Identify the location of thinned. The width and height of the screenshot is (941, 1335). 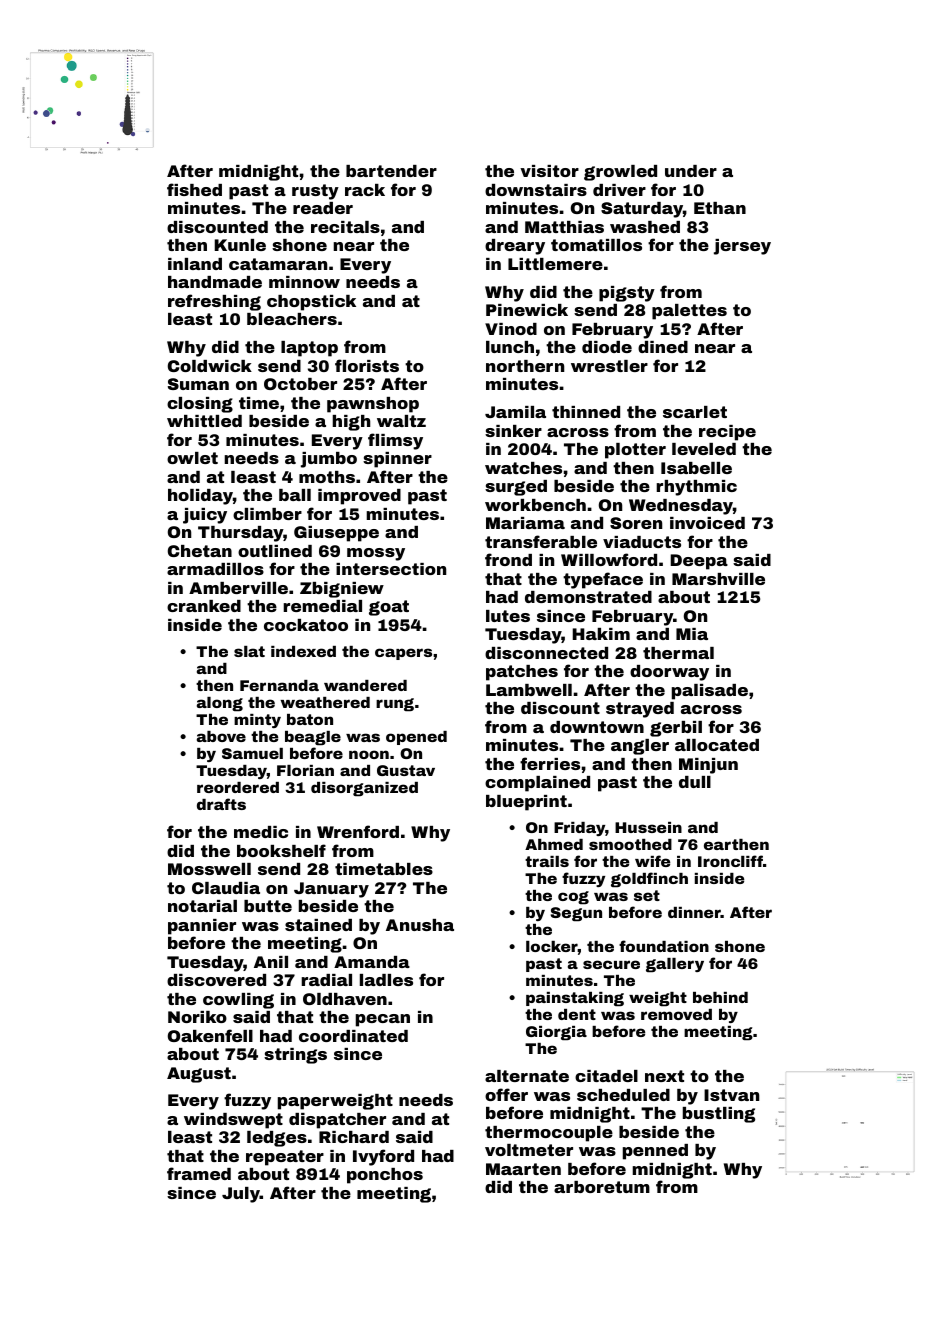
(586, 412).
